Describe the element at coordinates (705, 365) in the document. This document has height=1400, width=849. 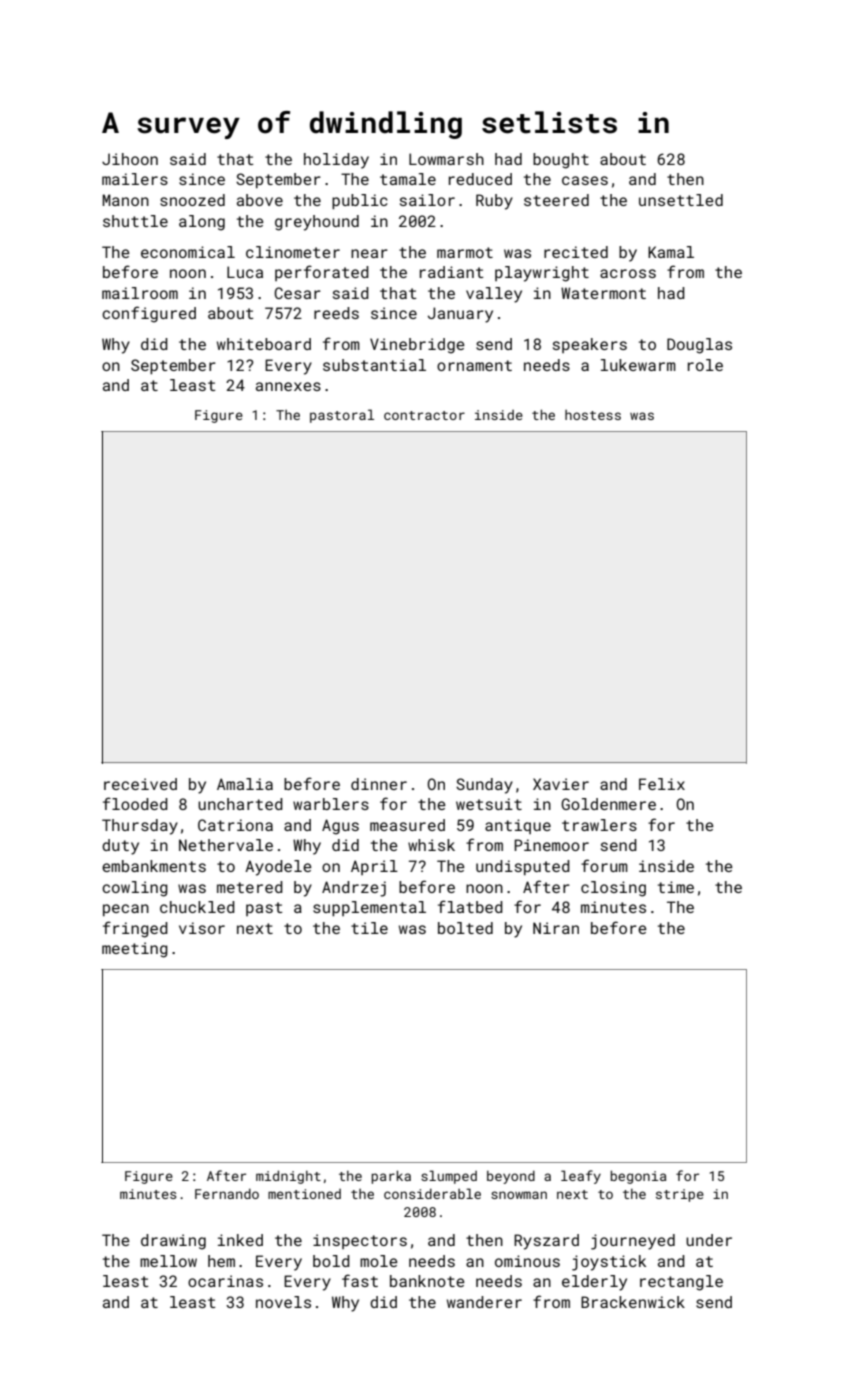
I see `role` at that location.
